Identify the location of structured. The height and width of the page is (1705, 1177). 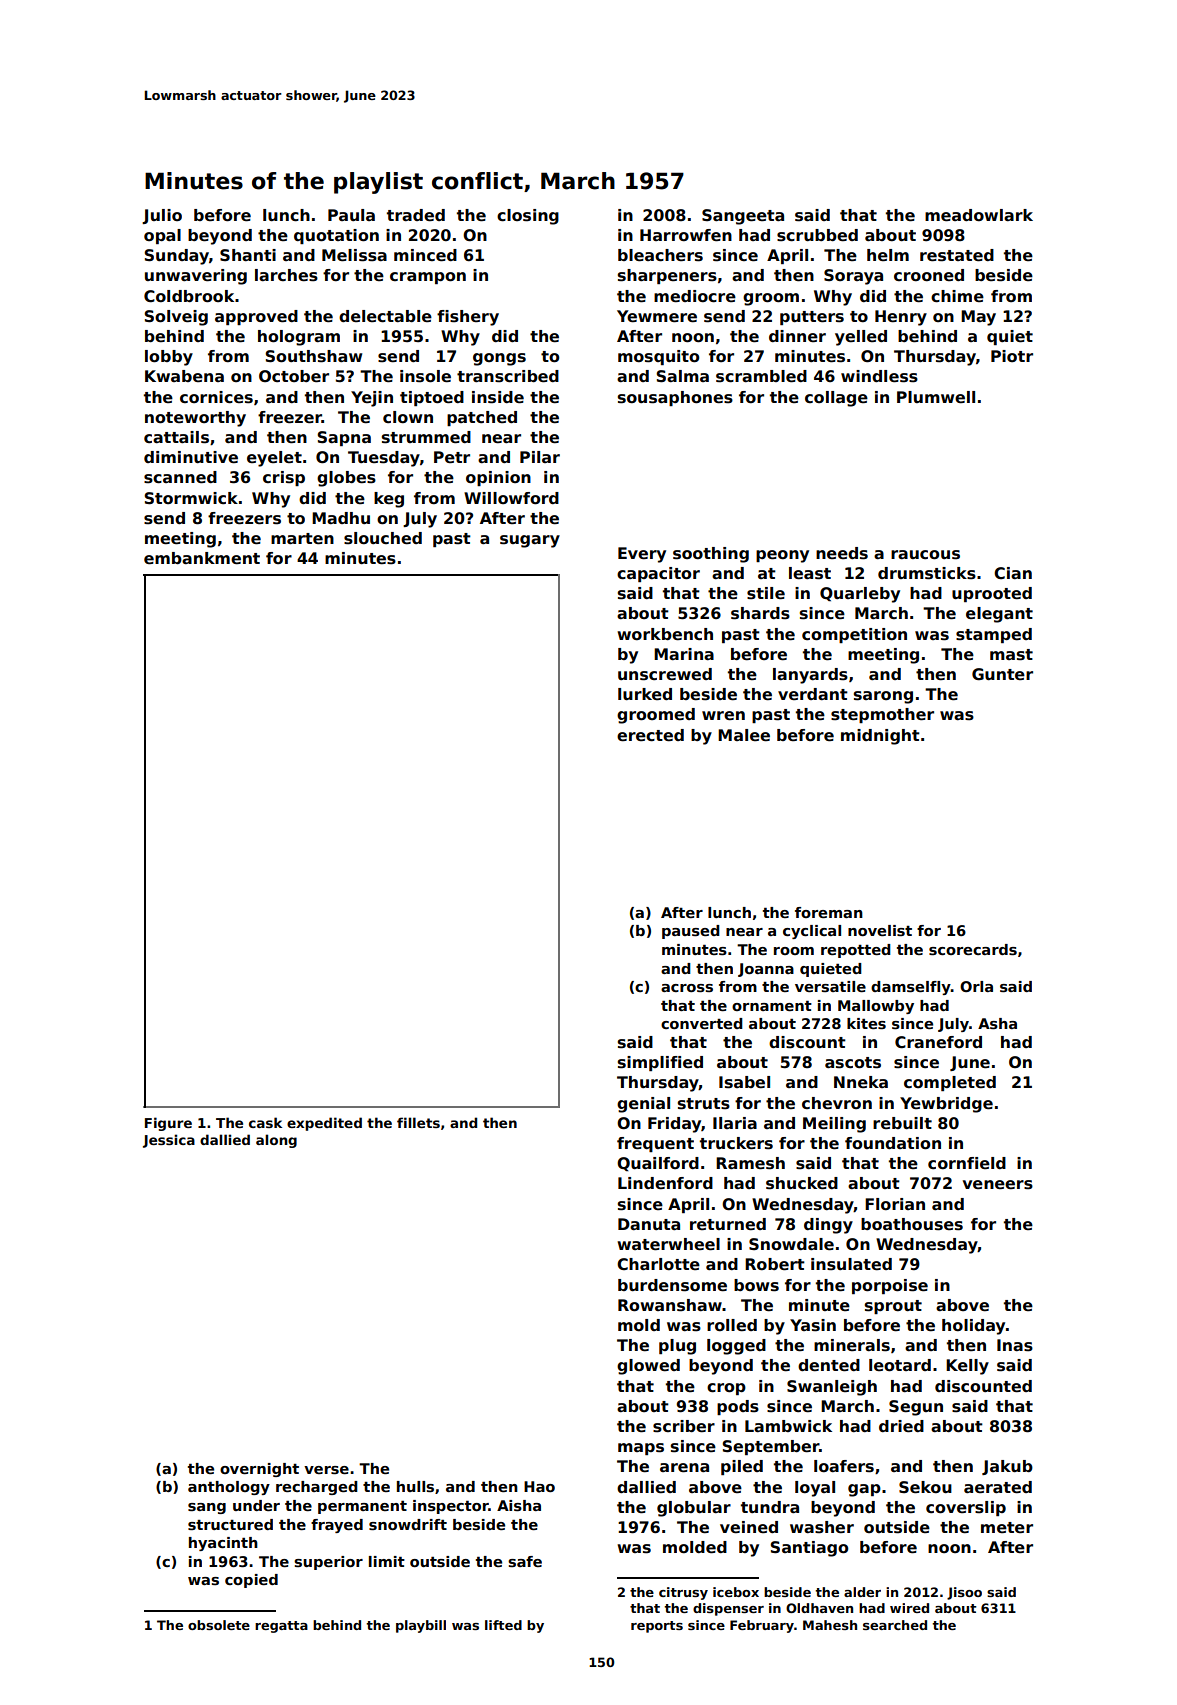
(230, 1524).
